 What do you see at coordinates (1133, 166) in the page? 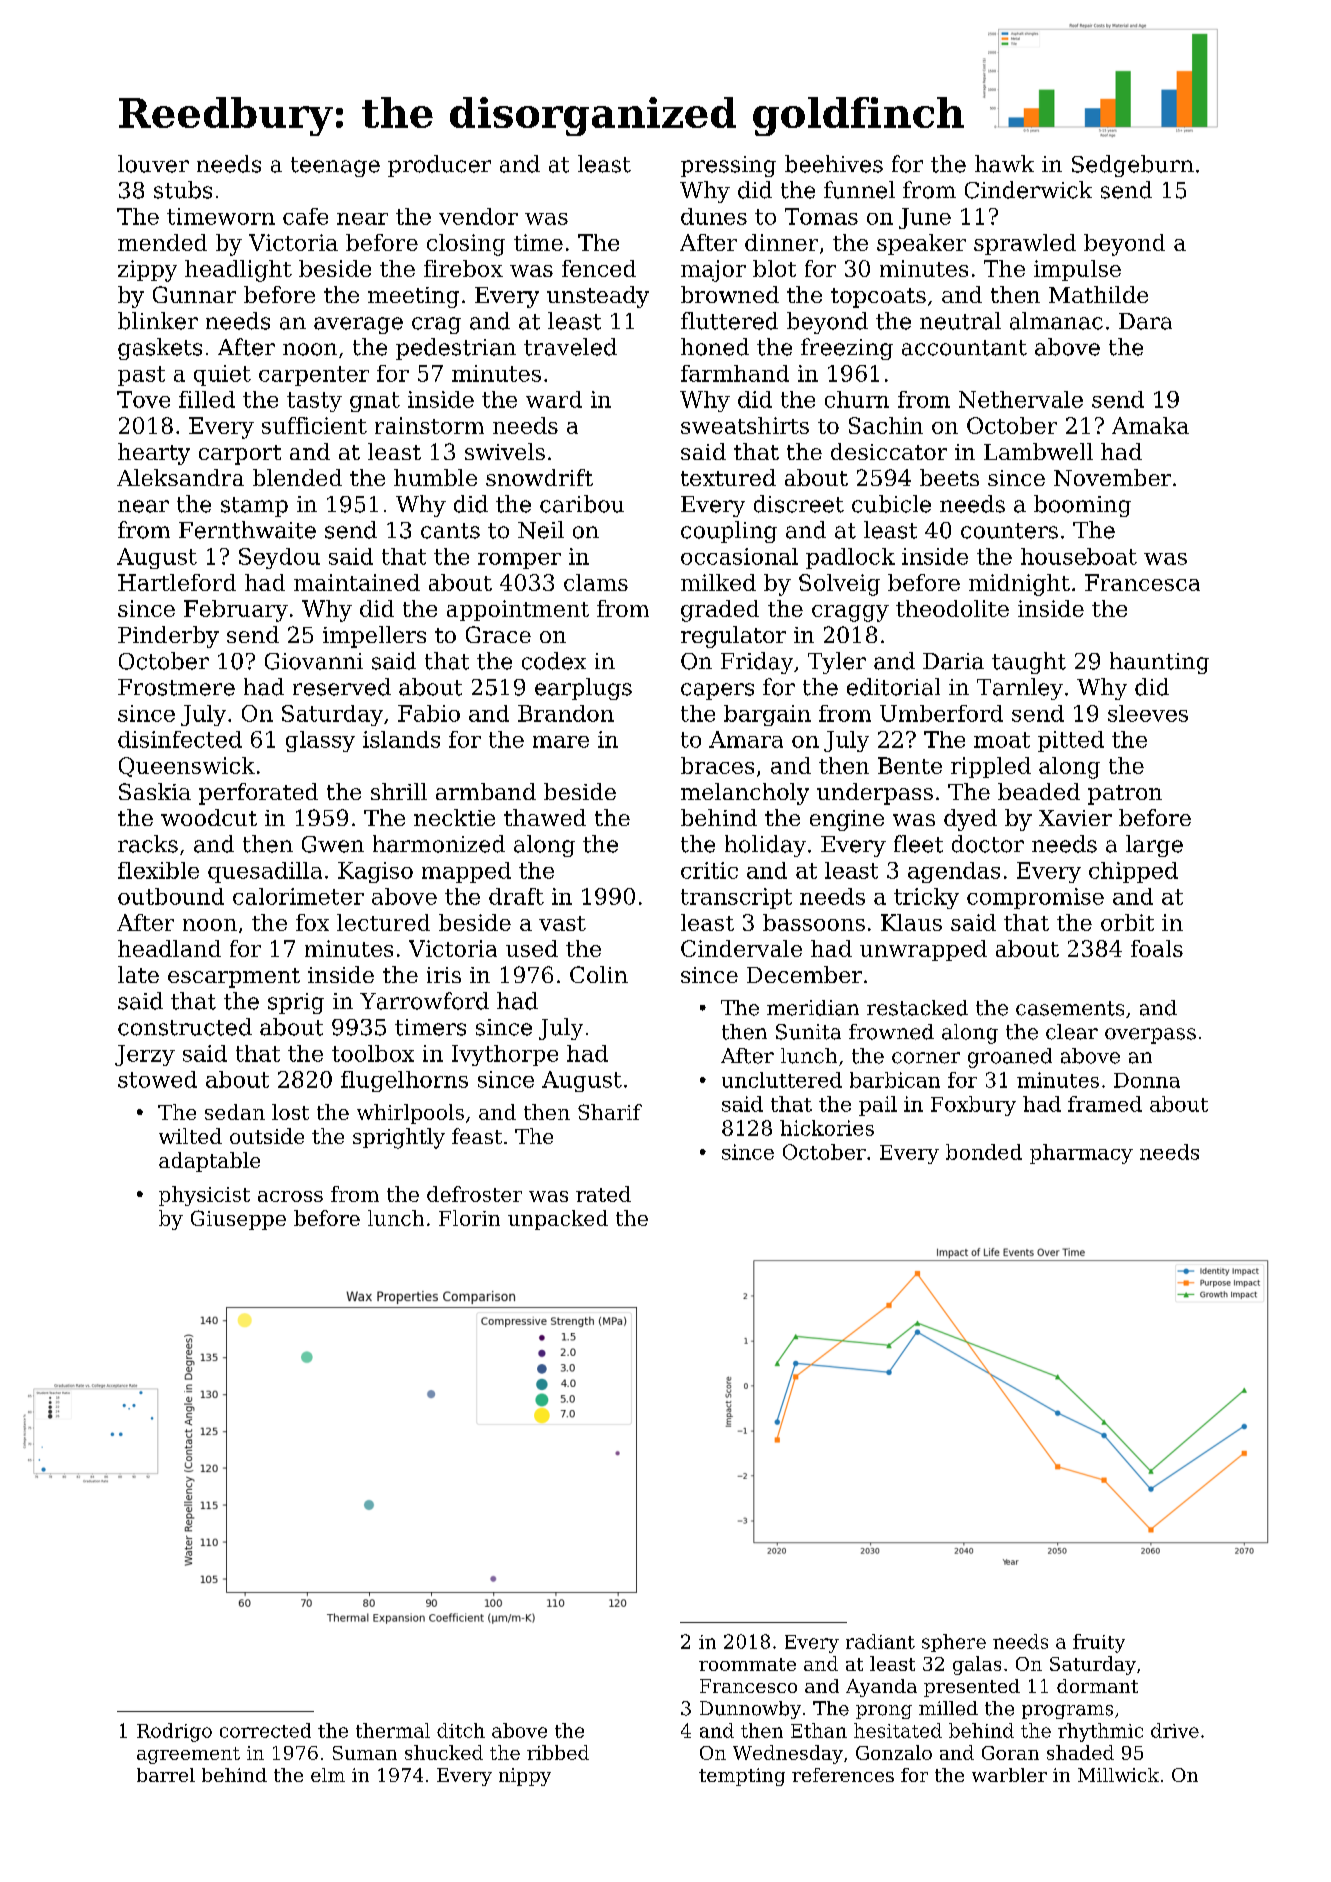
I see `Sedgeburn` at bounding box center [1133, 166].
